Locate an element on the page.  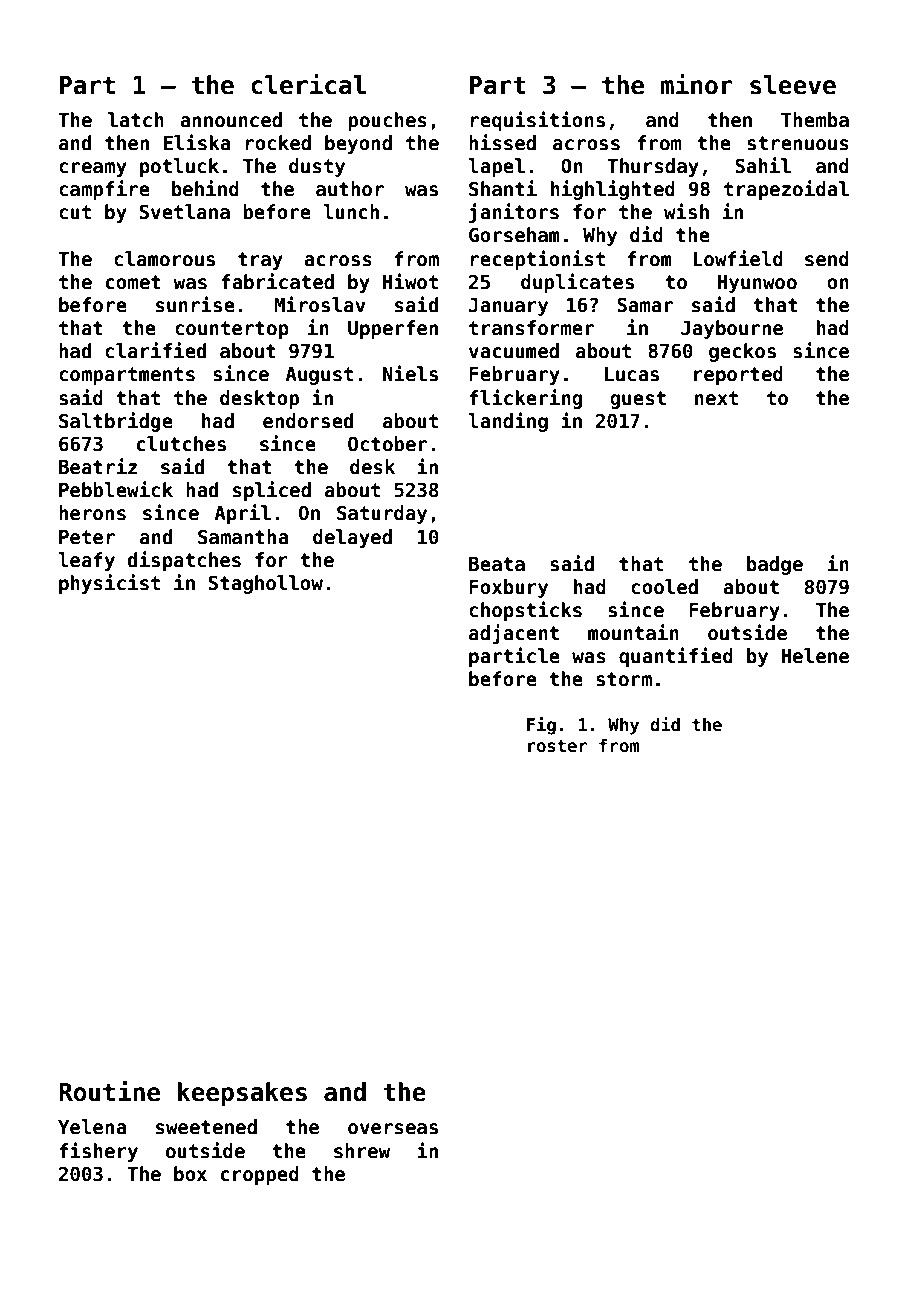
sleeve is located at coordinates (793, 85).
